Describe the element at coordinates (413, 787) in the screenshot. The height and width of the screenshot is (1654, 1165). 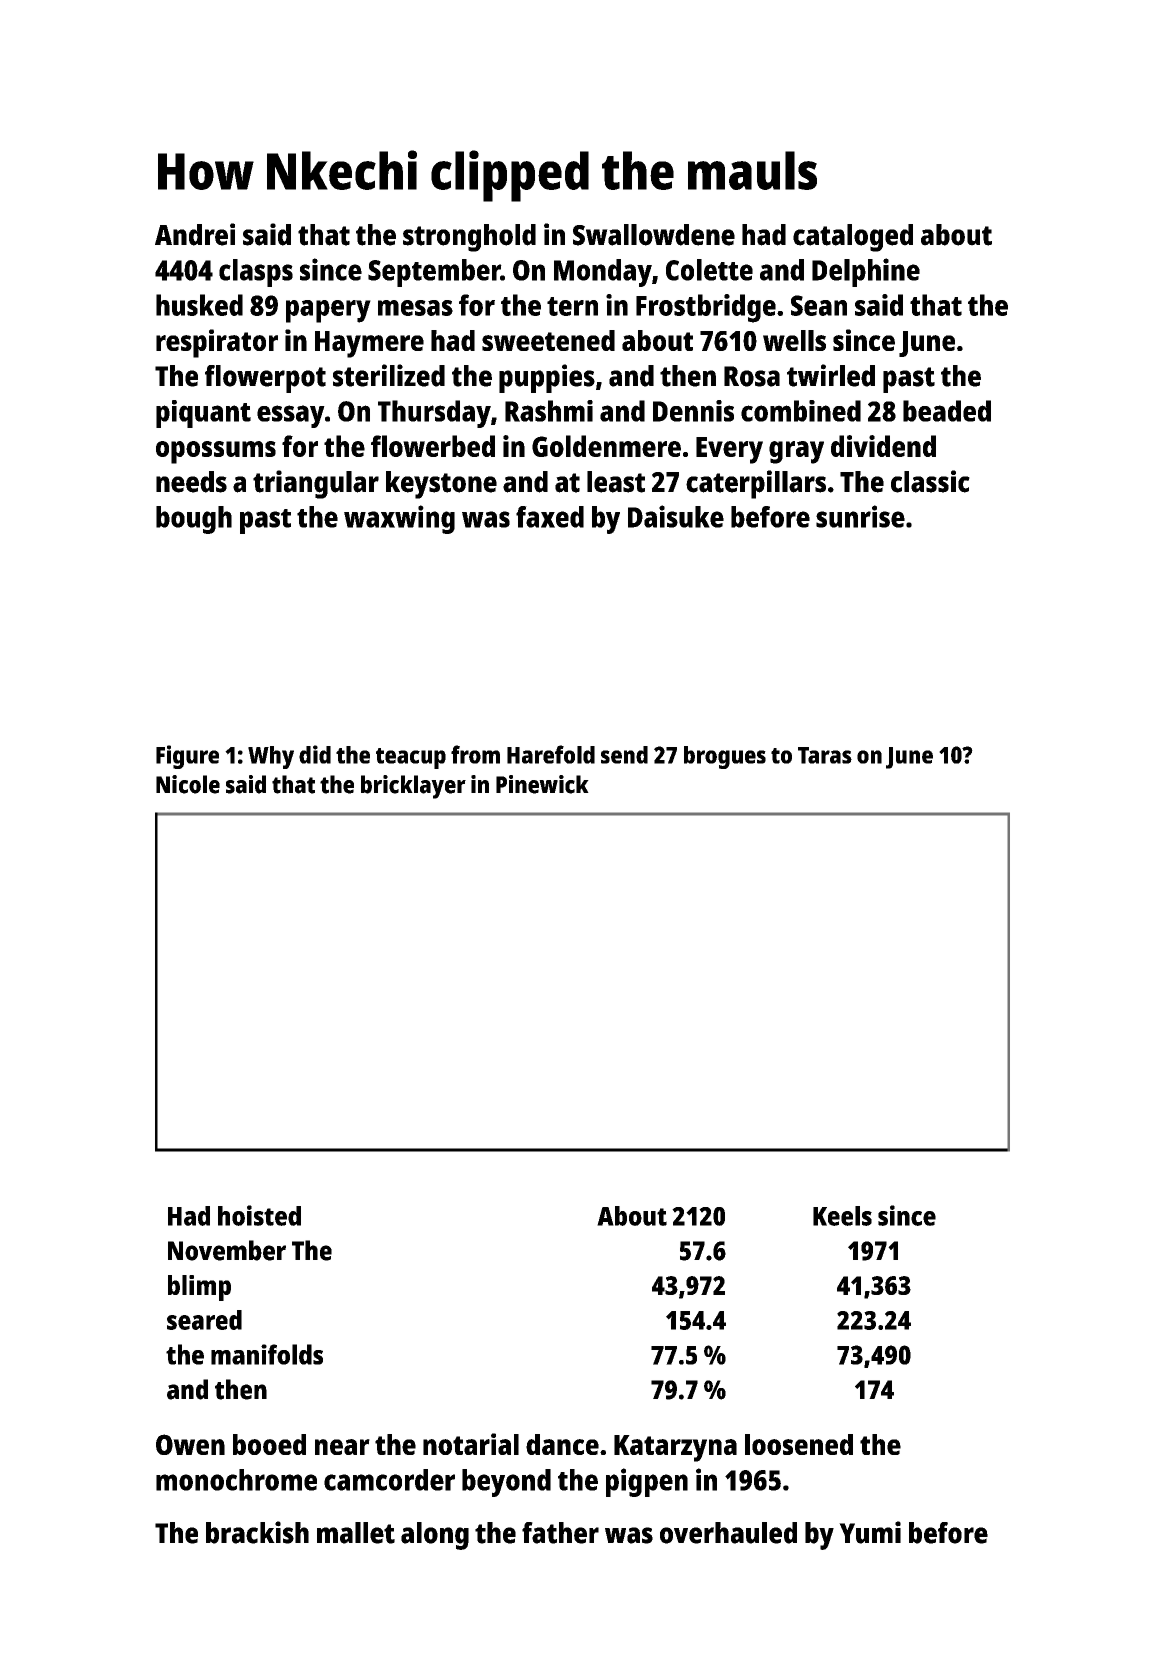
I see `bricklayer` at that location.
